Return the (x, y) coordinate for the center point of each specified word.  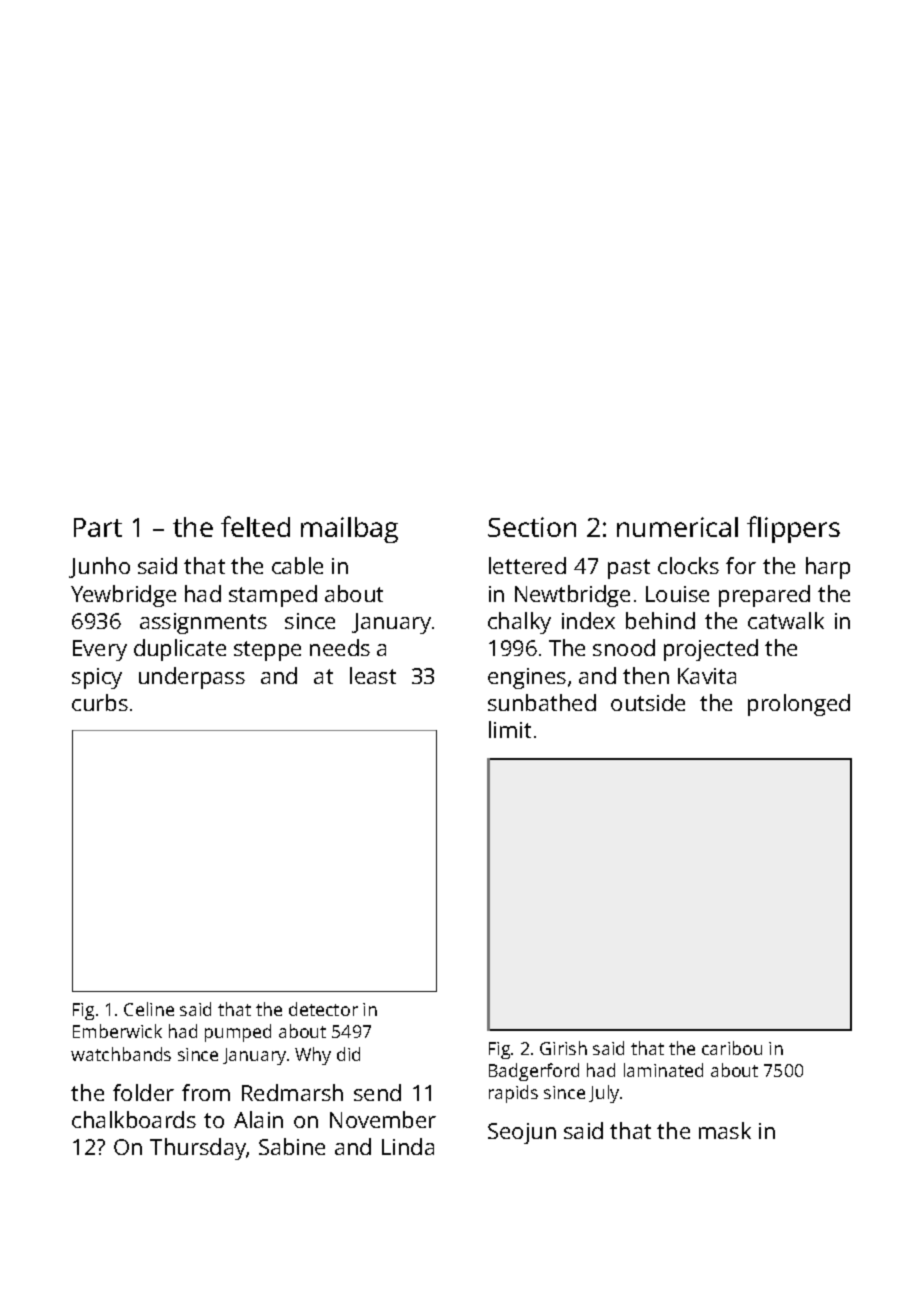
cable (297, 565)
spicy (97, 678)
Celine (149, 1009)
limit (510, 729)
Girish (563, 1048)
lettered (527, 565)
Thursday (198, 1149)
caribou (732, 1048)
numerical (677, 527)
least (373, 675)
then (646, 675)
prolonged (799, 705)
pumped (238, 1033)
